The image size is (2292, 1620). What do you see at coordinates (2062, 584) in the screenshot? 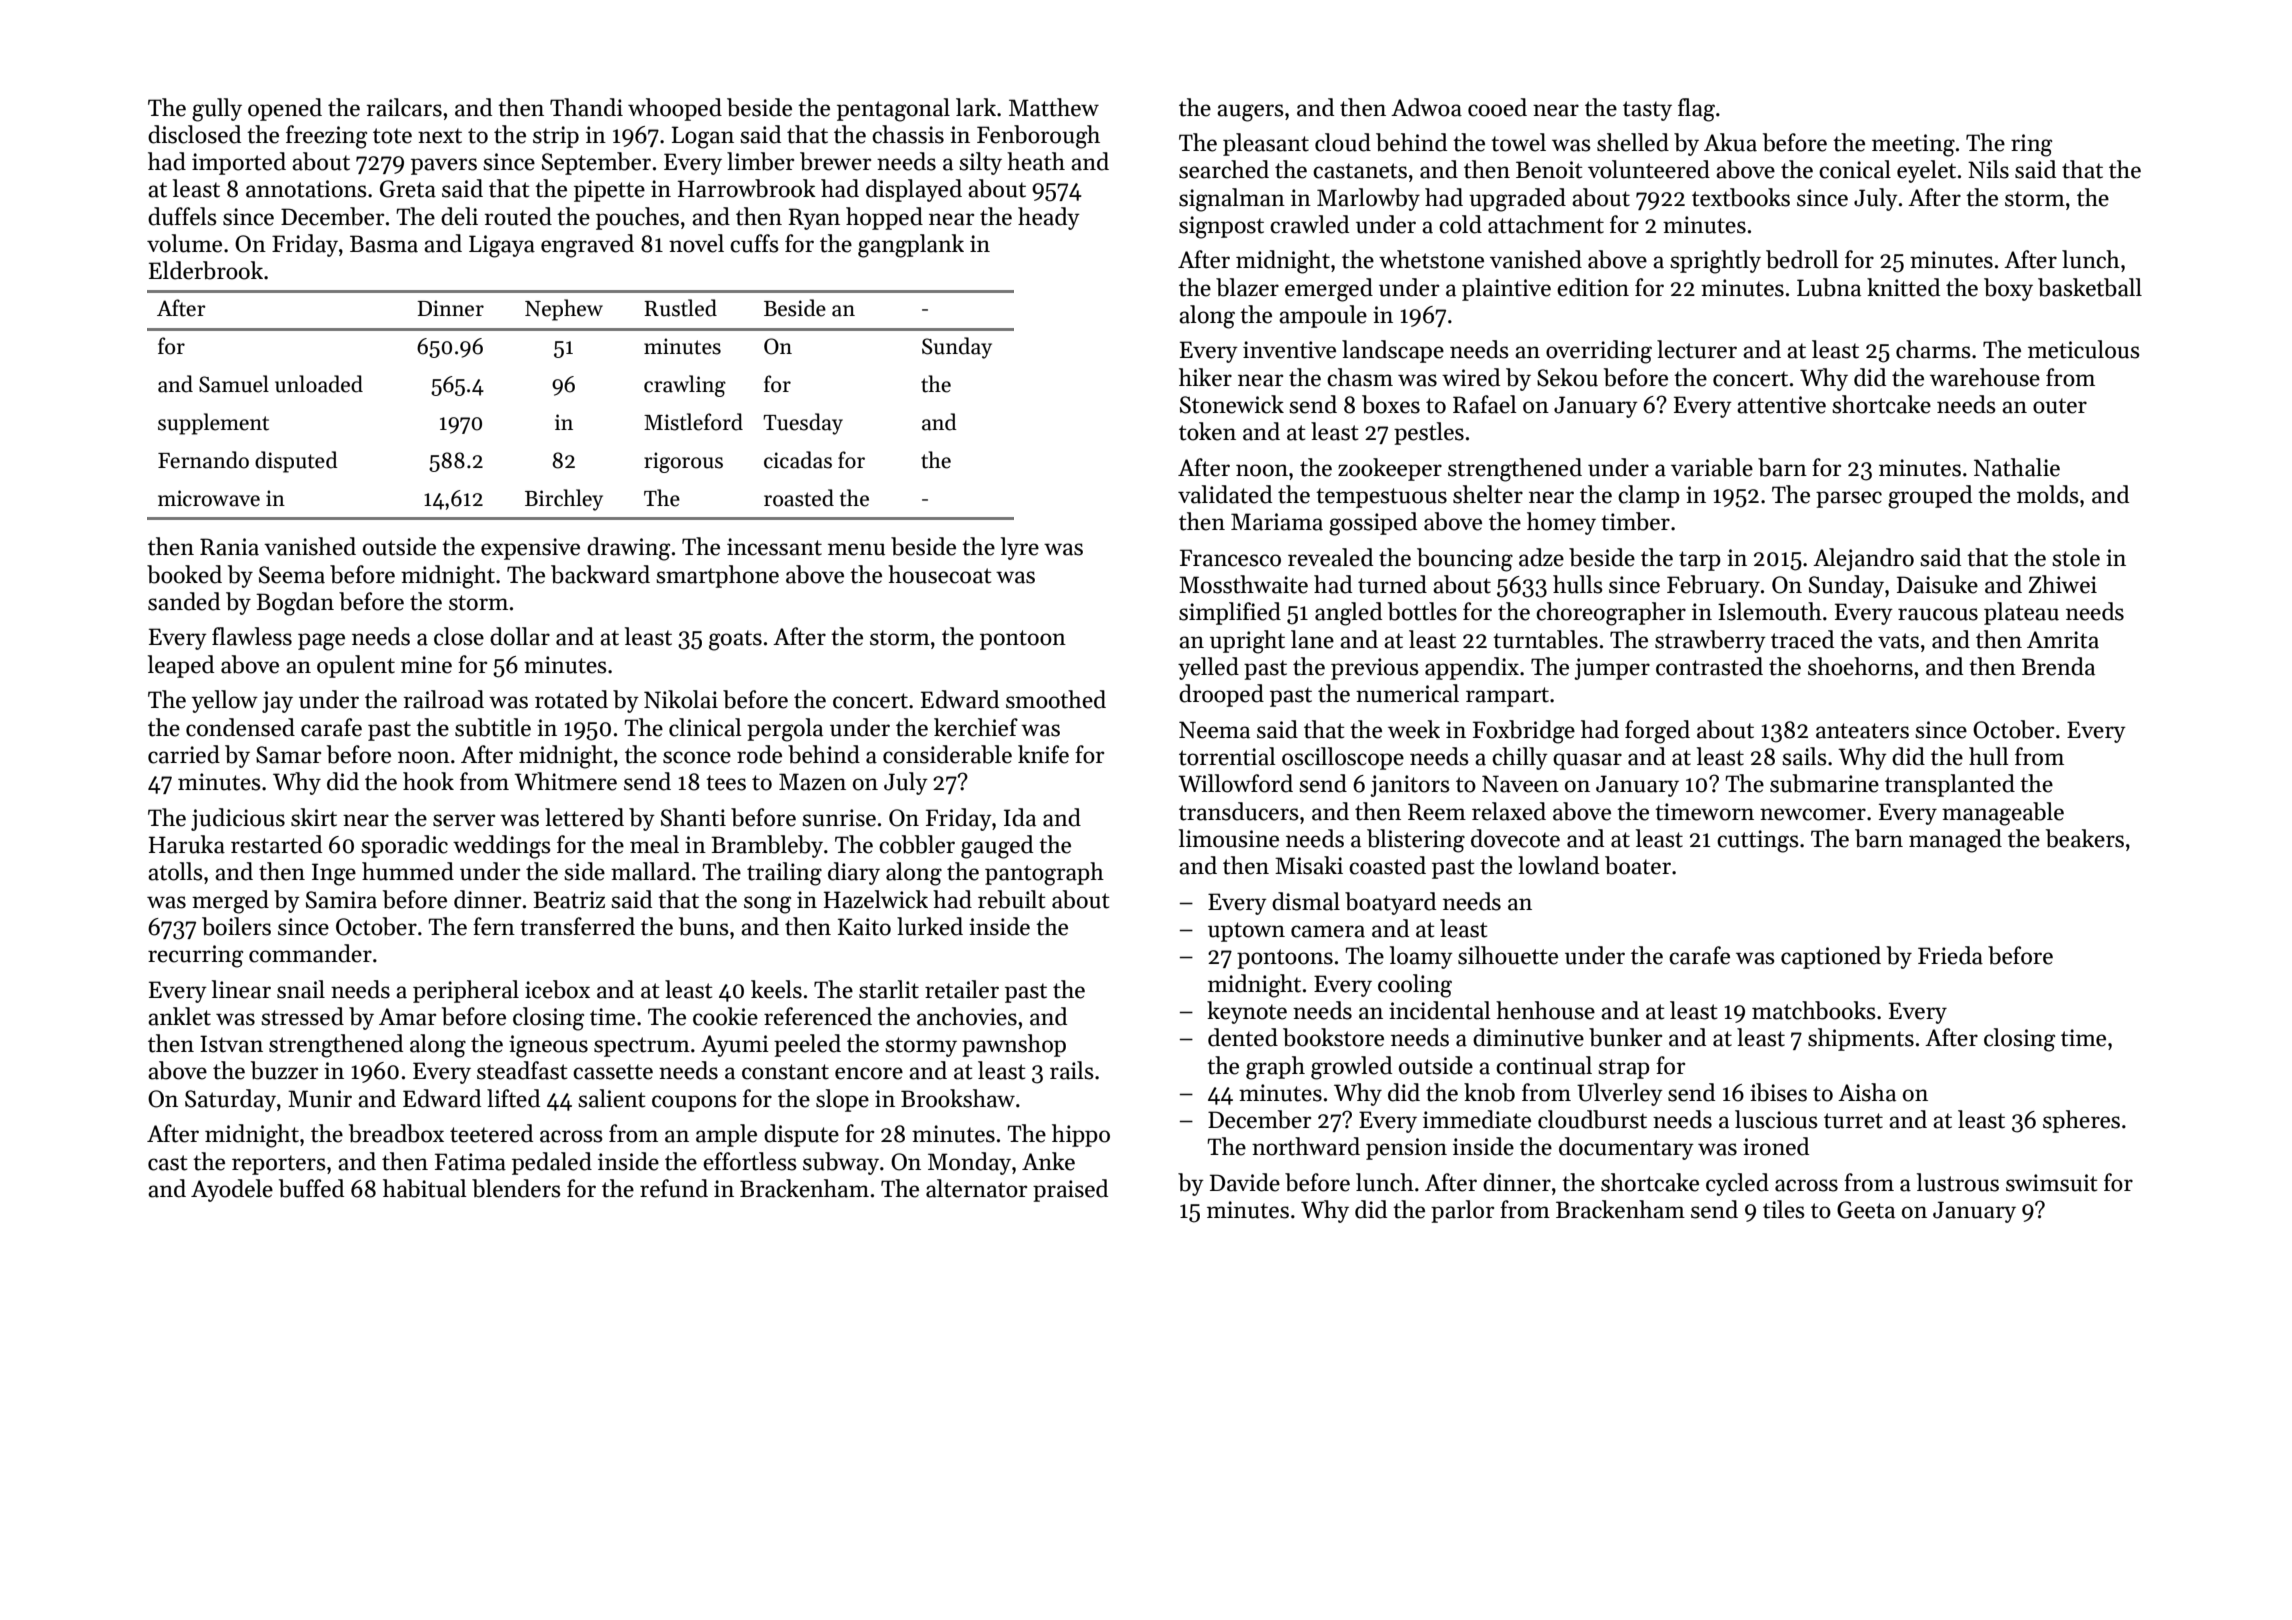
I see `Zhiwei` at bounding box center [2062, 584].
